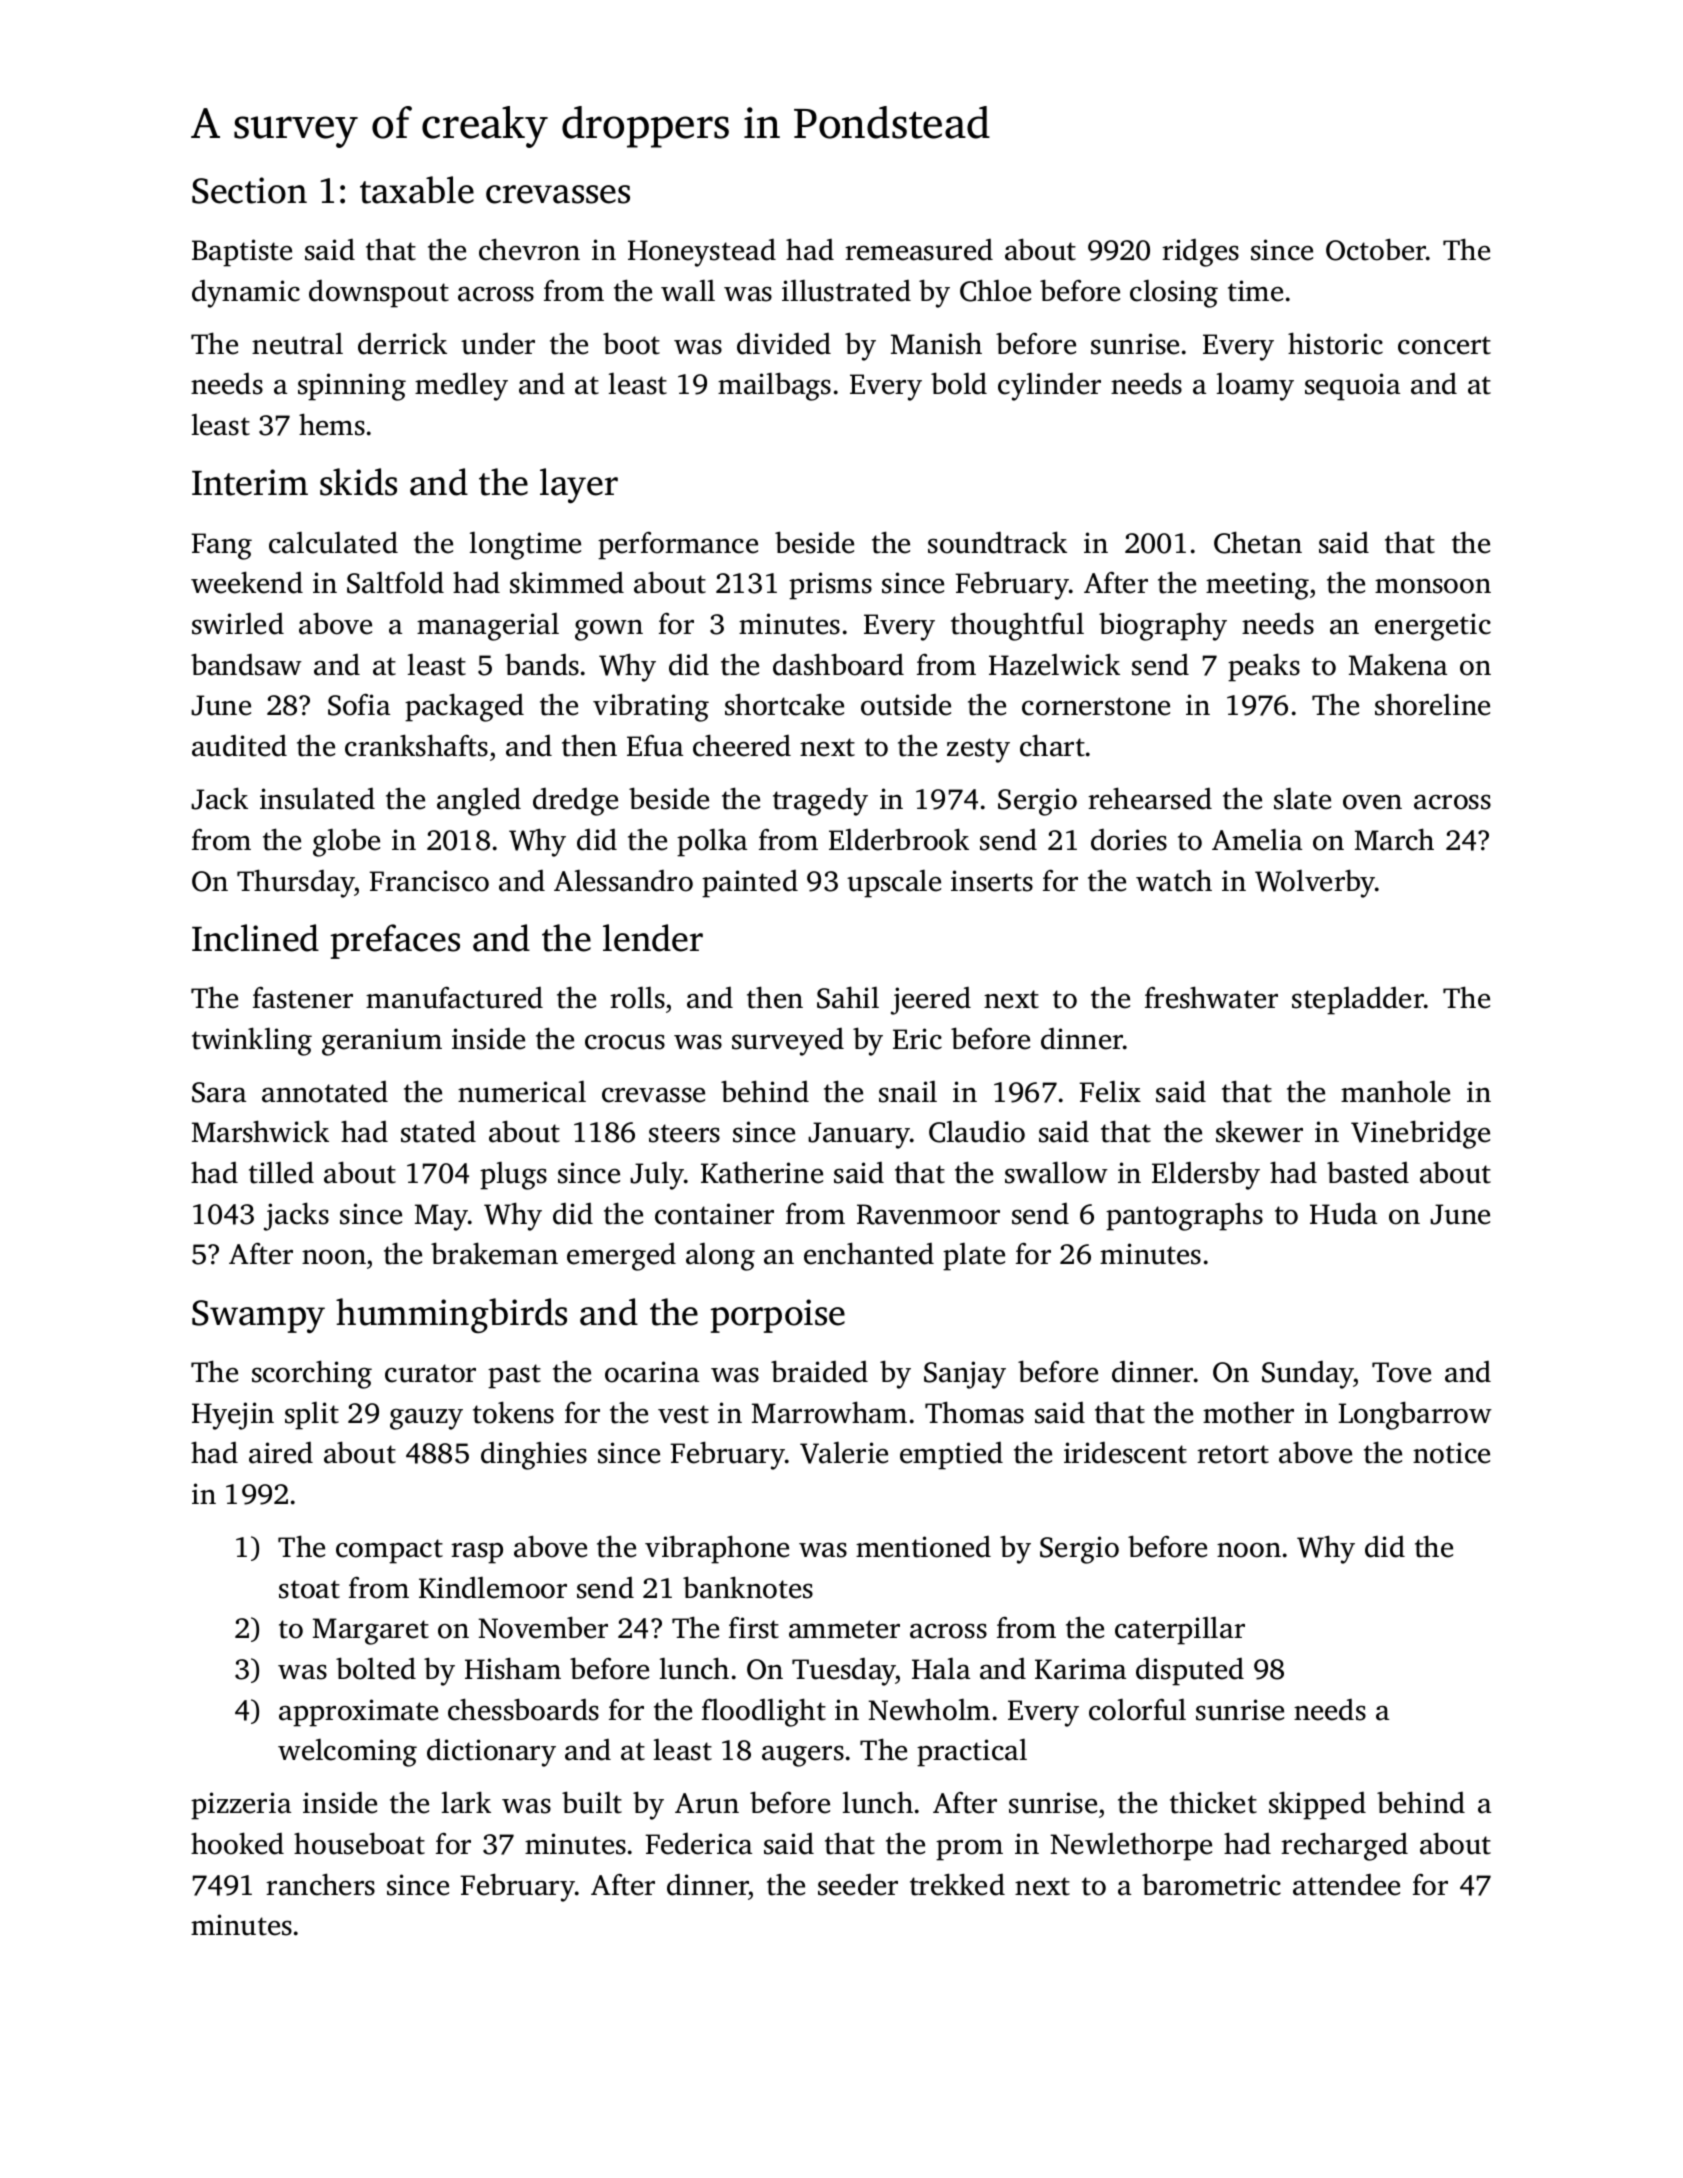 The width and height of the image is (1683, 2178). I want to click on downspout, so click(379, 294).
